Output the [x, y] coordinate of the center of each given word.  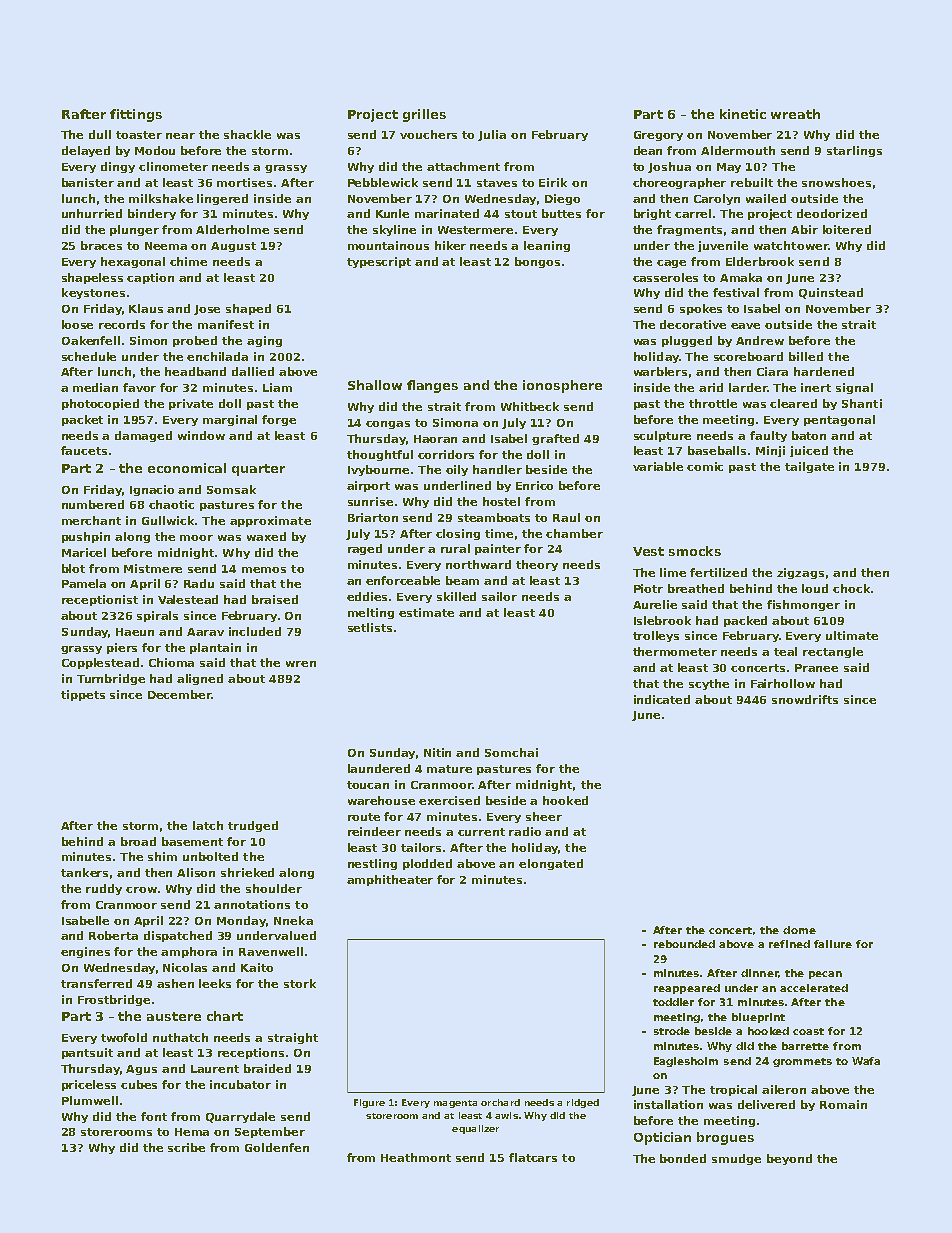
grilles [424, 115]
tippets [83, 695]
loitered [847, 229]
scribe [186, 1147]
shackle [247, 134]
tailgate [809, 467]
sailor [499, 596]
